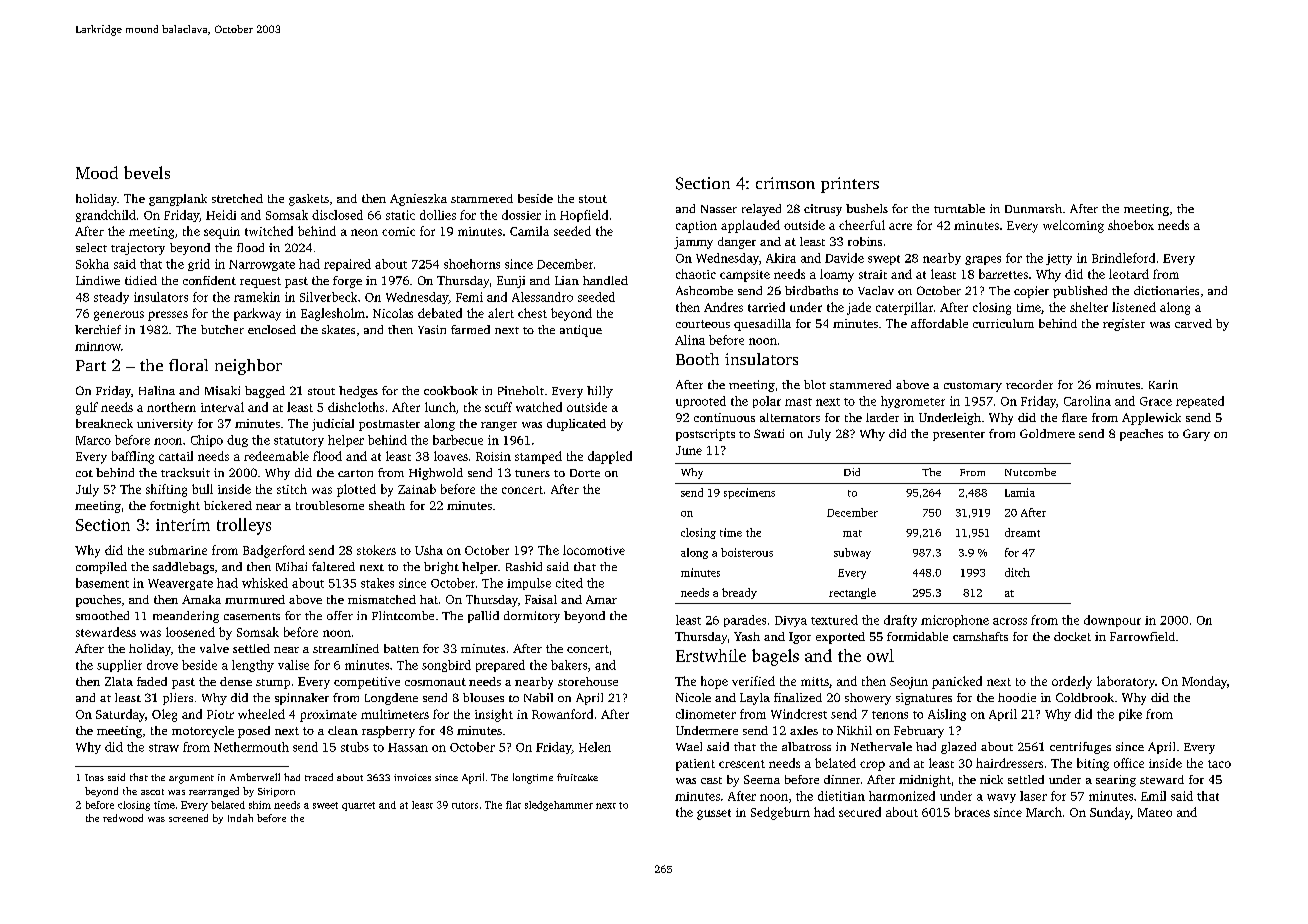 The image size is (1308, 924). I want to click on docket, so click(1072, 636).
